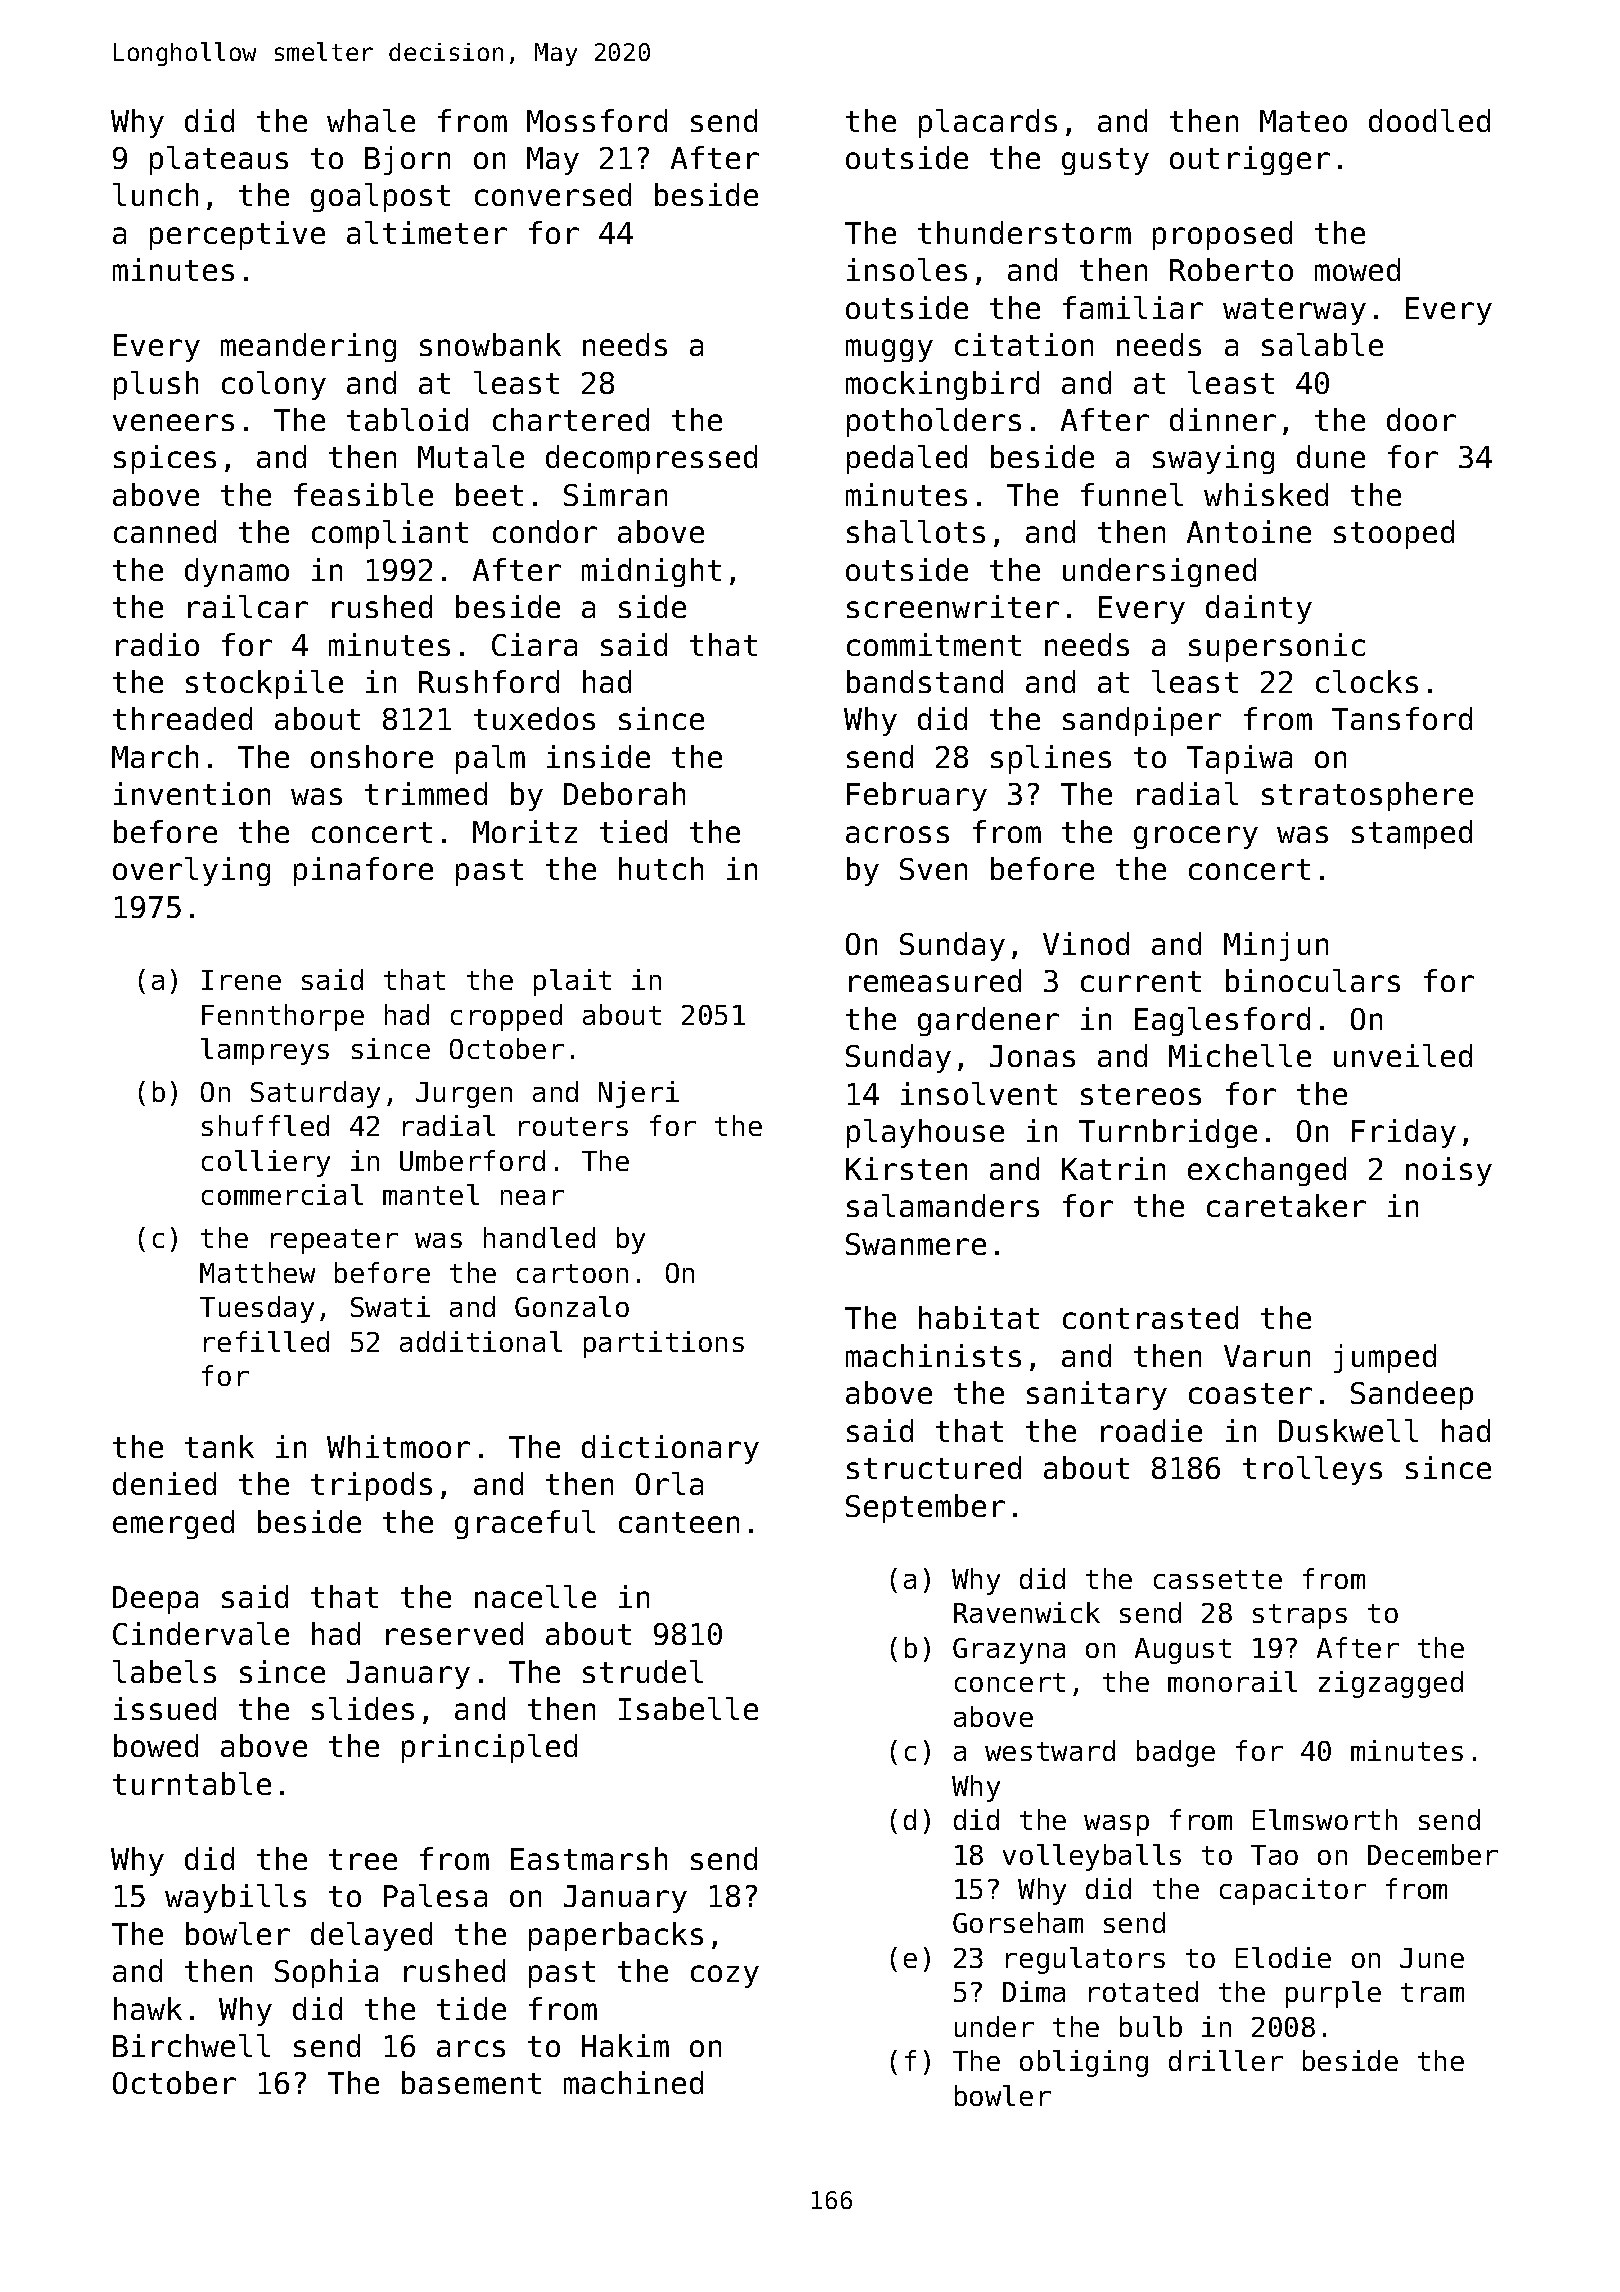 This screenshot has width=1620, height=2292. Describe the element at coordinates (1168, 1133) in the screenshot. I see `Turnbridge` at that location.
